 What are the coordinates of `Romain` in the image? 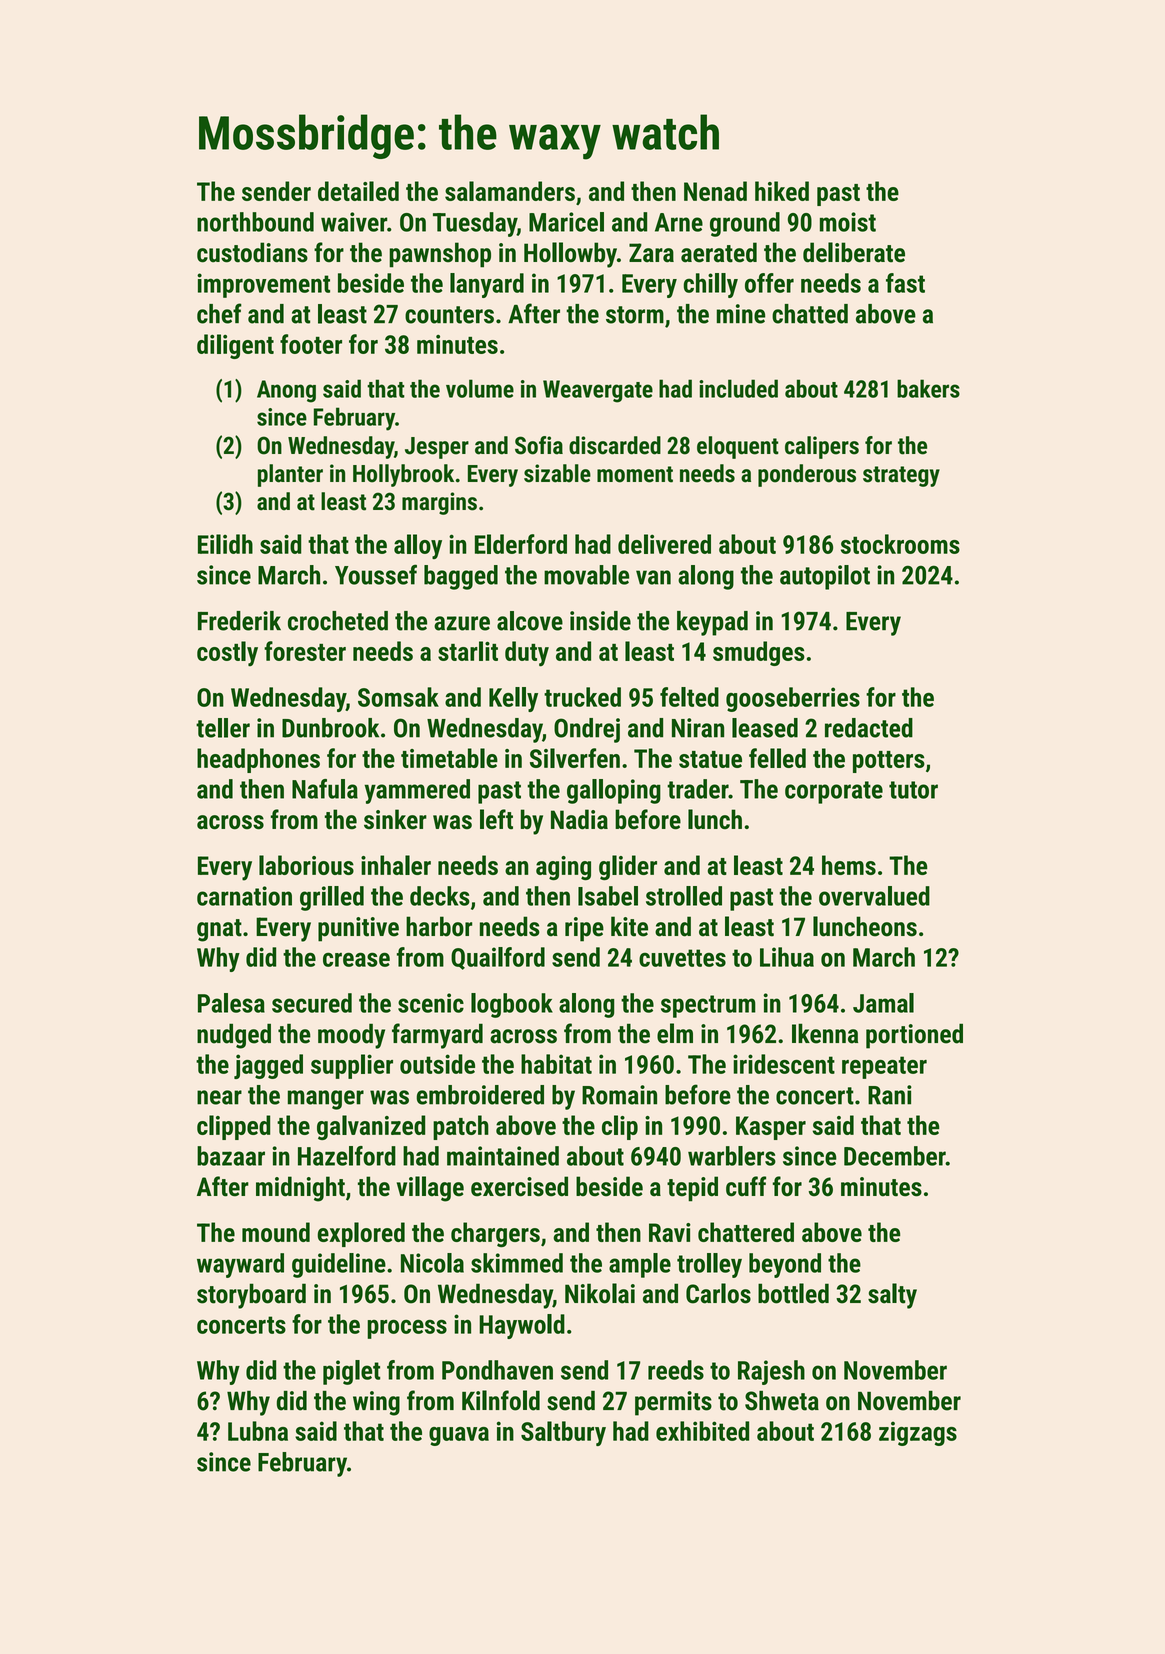 It's located at (619, 1095).
